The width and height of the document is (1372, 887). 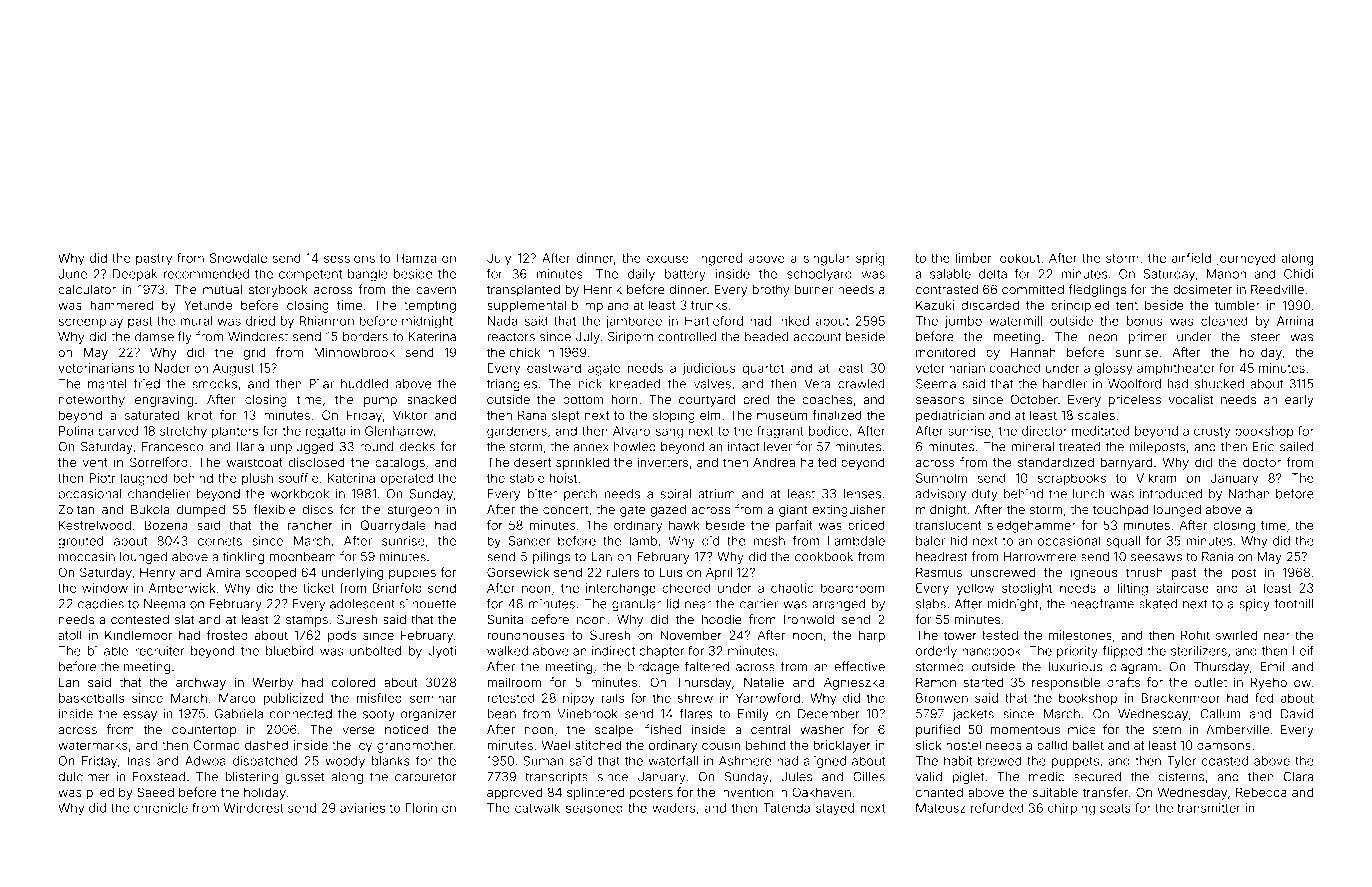 What do you see at coordinates (709, 305) in the document?
I see `trunks` at bounding box center [709, 305].
